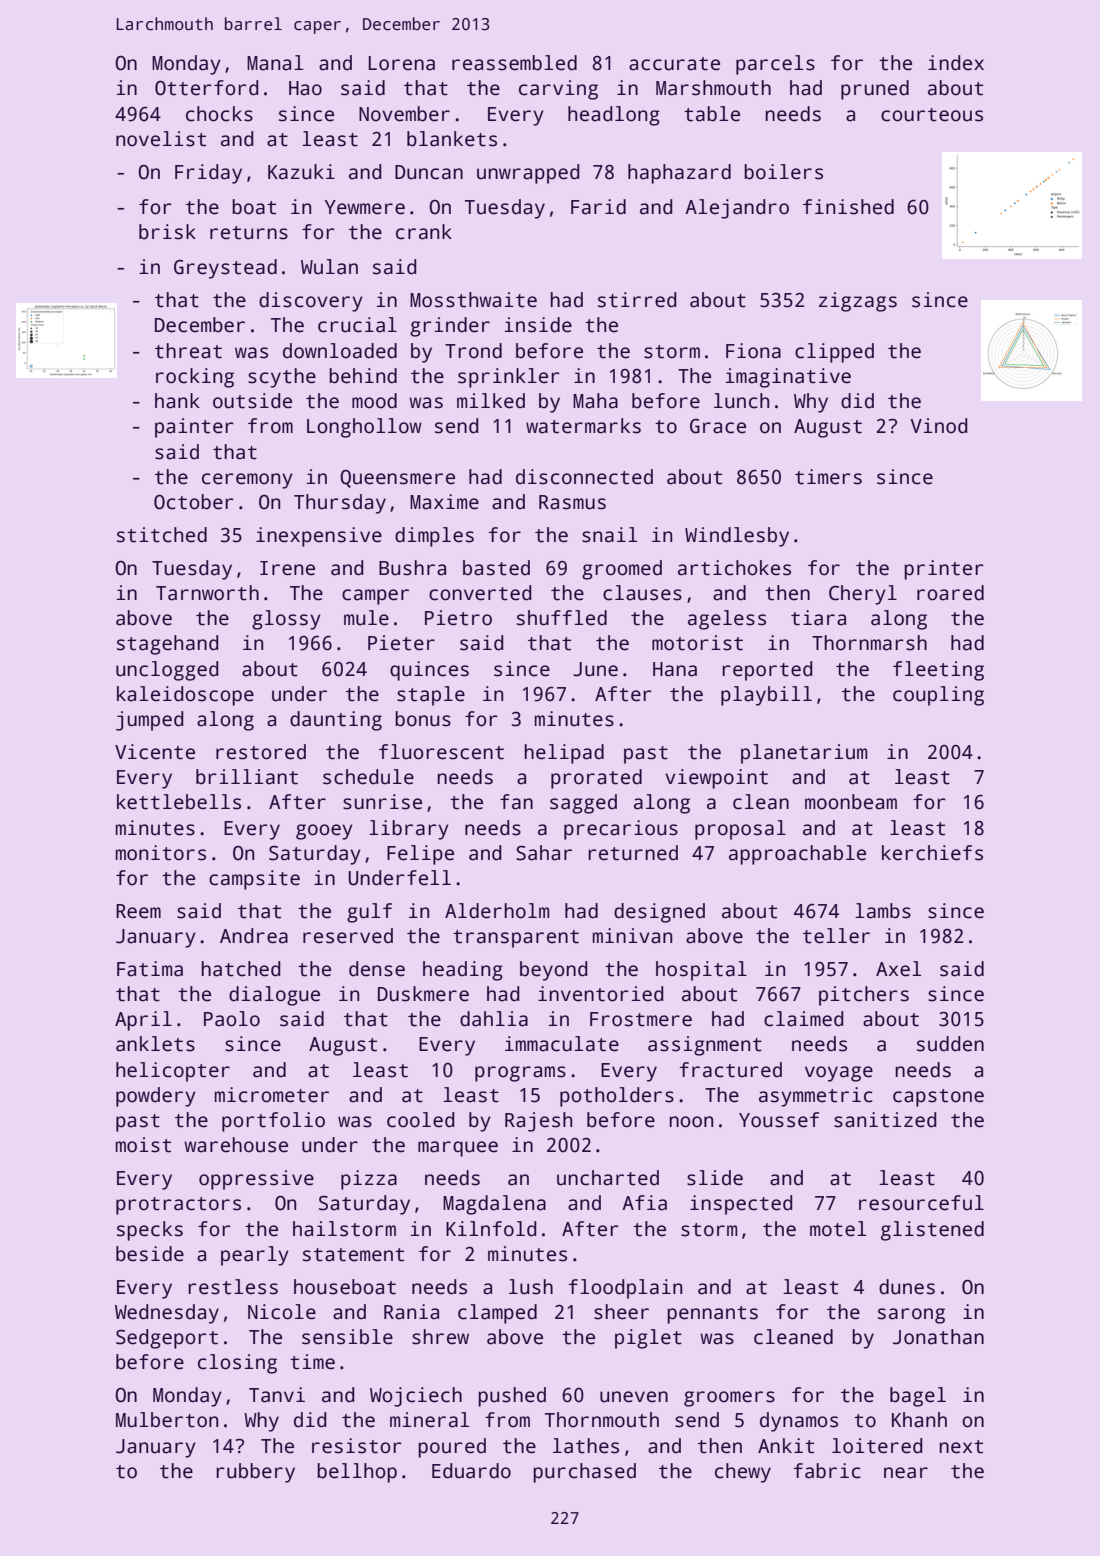 This page has height=1556, width=1100. Describe the element at coordinates (938, 426) in the page. I see `Vinod` at that location.
